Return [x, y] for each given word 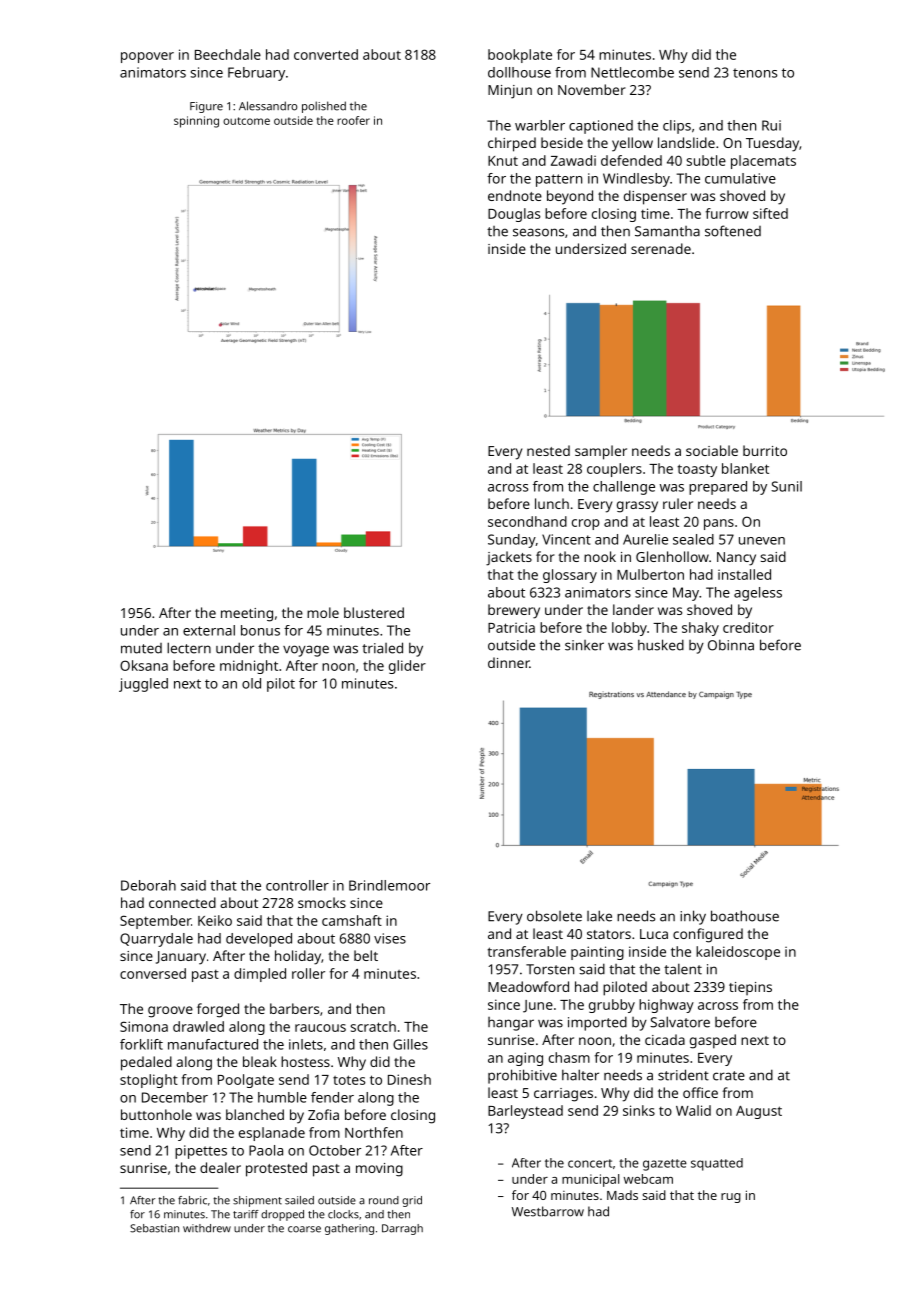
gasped [713, 1041]
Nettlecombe [632, 72]
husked [661, 645]
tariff [246, 1214]
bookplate [520, 56]
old [251, 683]
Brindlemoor [389, 885]
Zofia [323, 1114]
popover [147, 57]
